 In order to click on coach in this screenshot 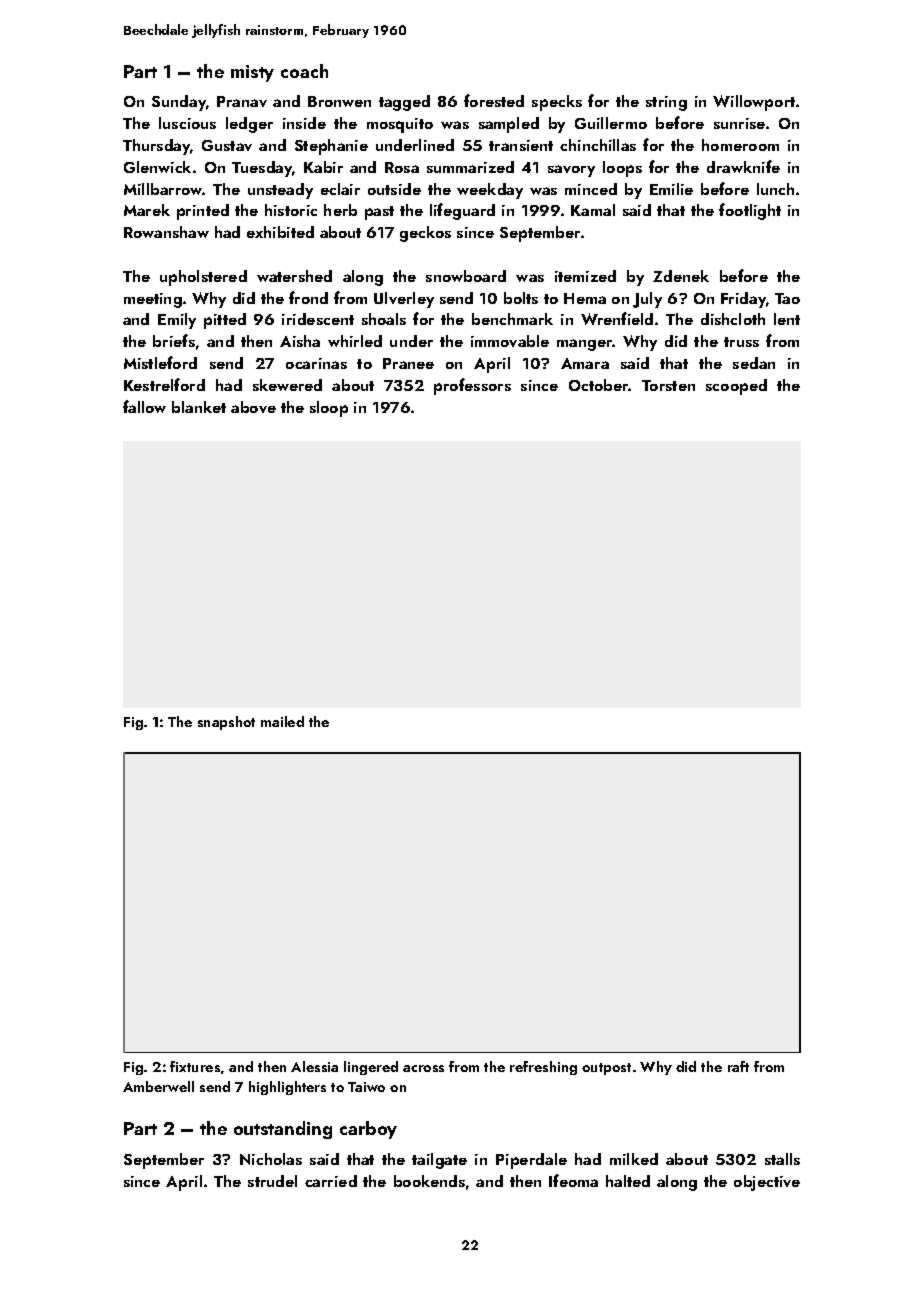, I will do `click(304, 71)`.
